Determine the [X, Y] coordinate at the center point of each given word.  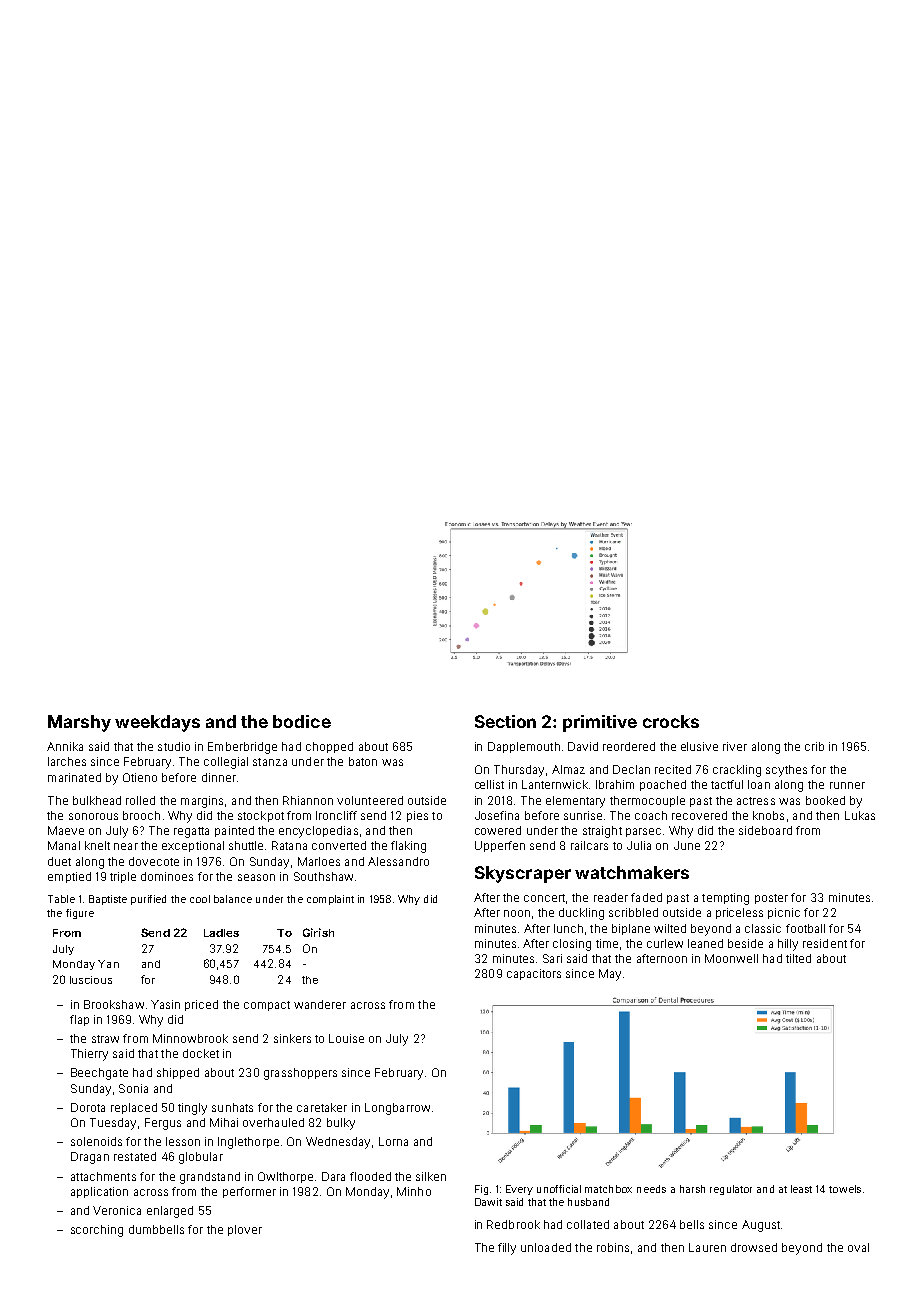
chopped [329, 747]
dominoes [167, 876]
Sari [552, 958]
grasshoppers [300, 1074]
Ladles [221, 933]
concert [544, 898]
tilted [798, 958]
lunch [568, 928]
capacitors [534, 974]
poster [771, 899]
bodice [302, 721]
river [735, 746]
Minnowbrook [190, 1038]
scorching [97, 1231]
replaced [134, 1108]
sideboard [765, 830]
